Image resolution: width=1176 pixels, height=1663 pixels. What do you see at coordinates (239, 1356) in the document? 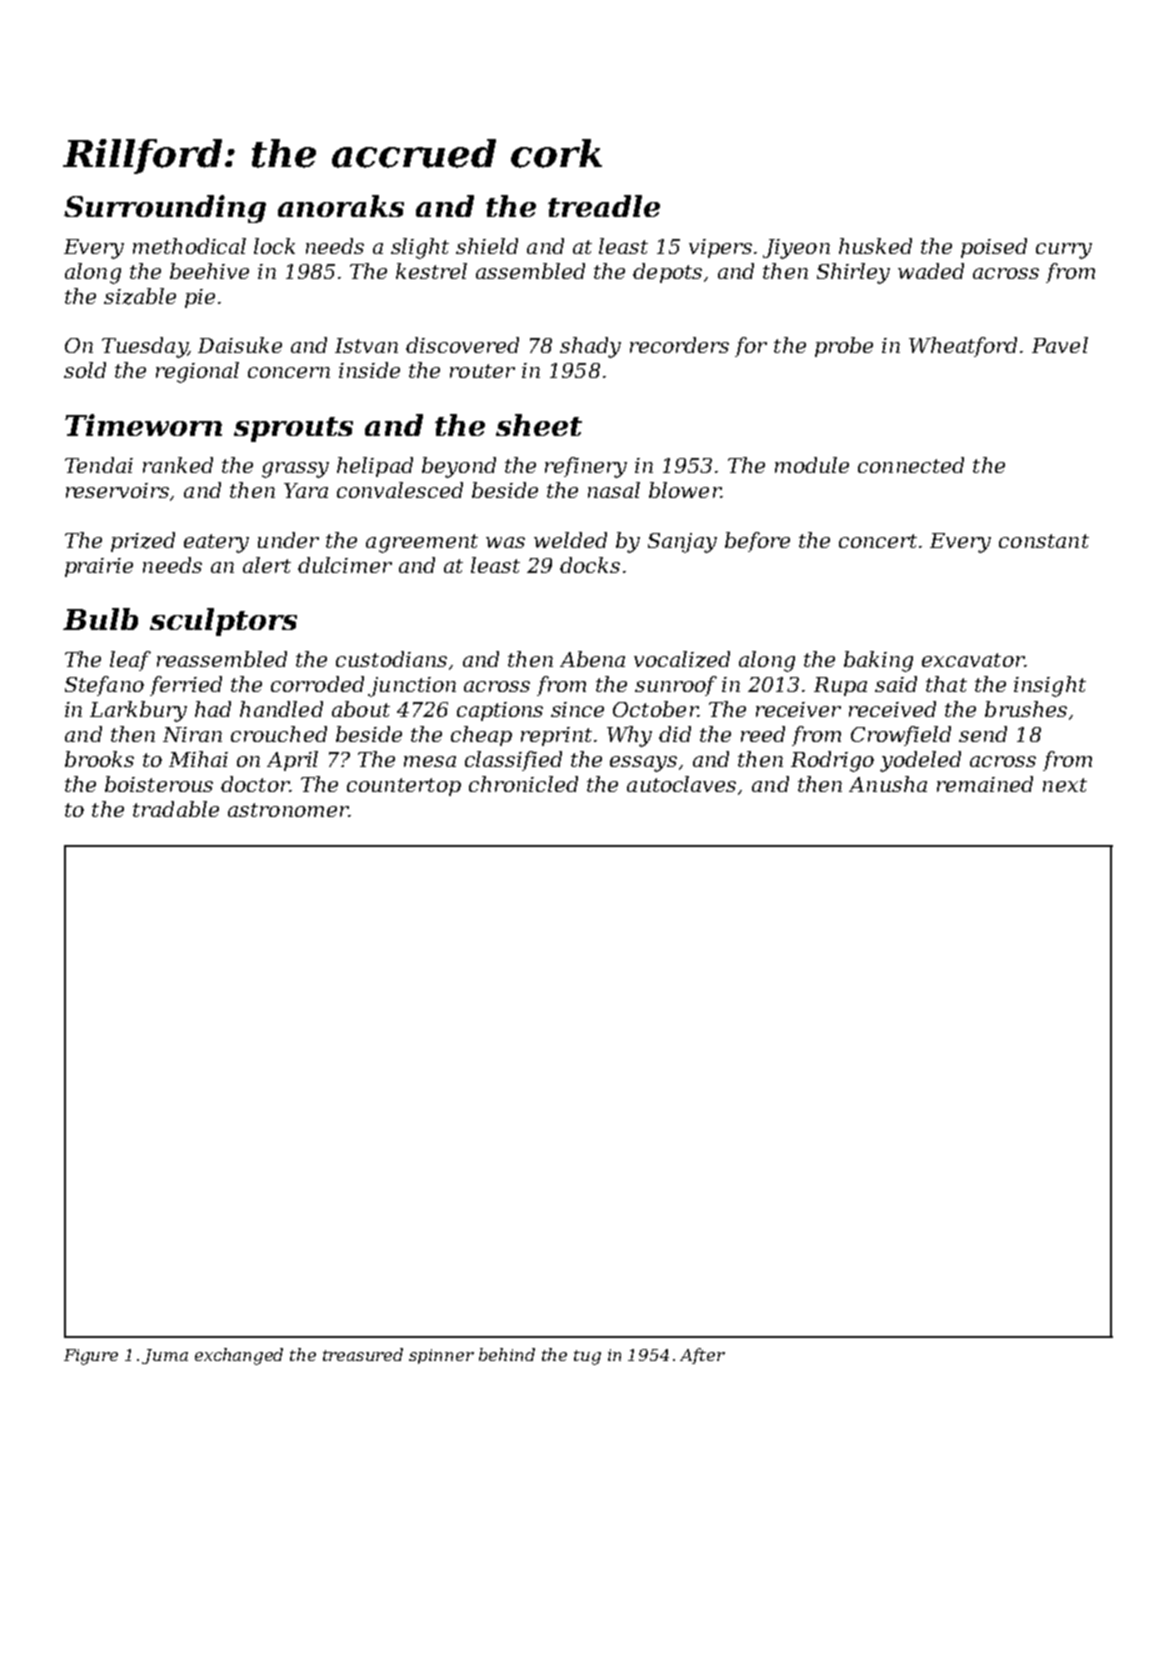
I see `exchanged` at bounding box center [239, 1356].
